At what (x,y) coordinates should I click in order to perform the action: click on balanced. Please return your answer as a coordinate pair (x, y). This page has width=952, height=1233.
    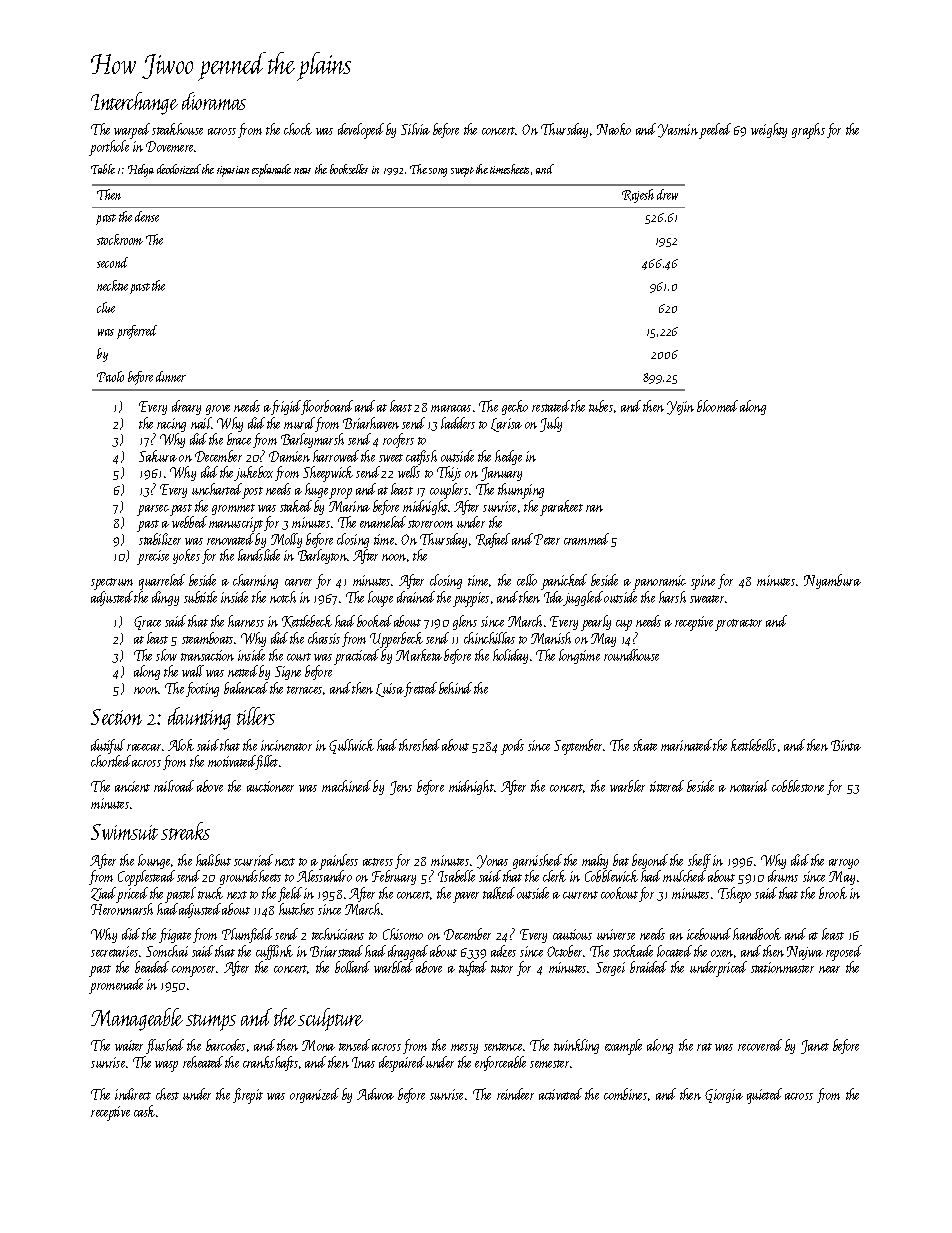
    Looking at the image, I should click on (246, 688).
